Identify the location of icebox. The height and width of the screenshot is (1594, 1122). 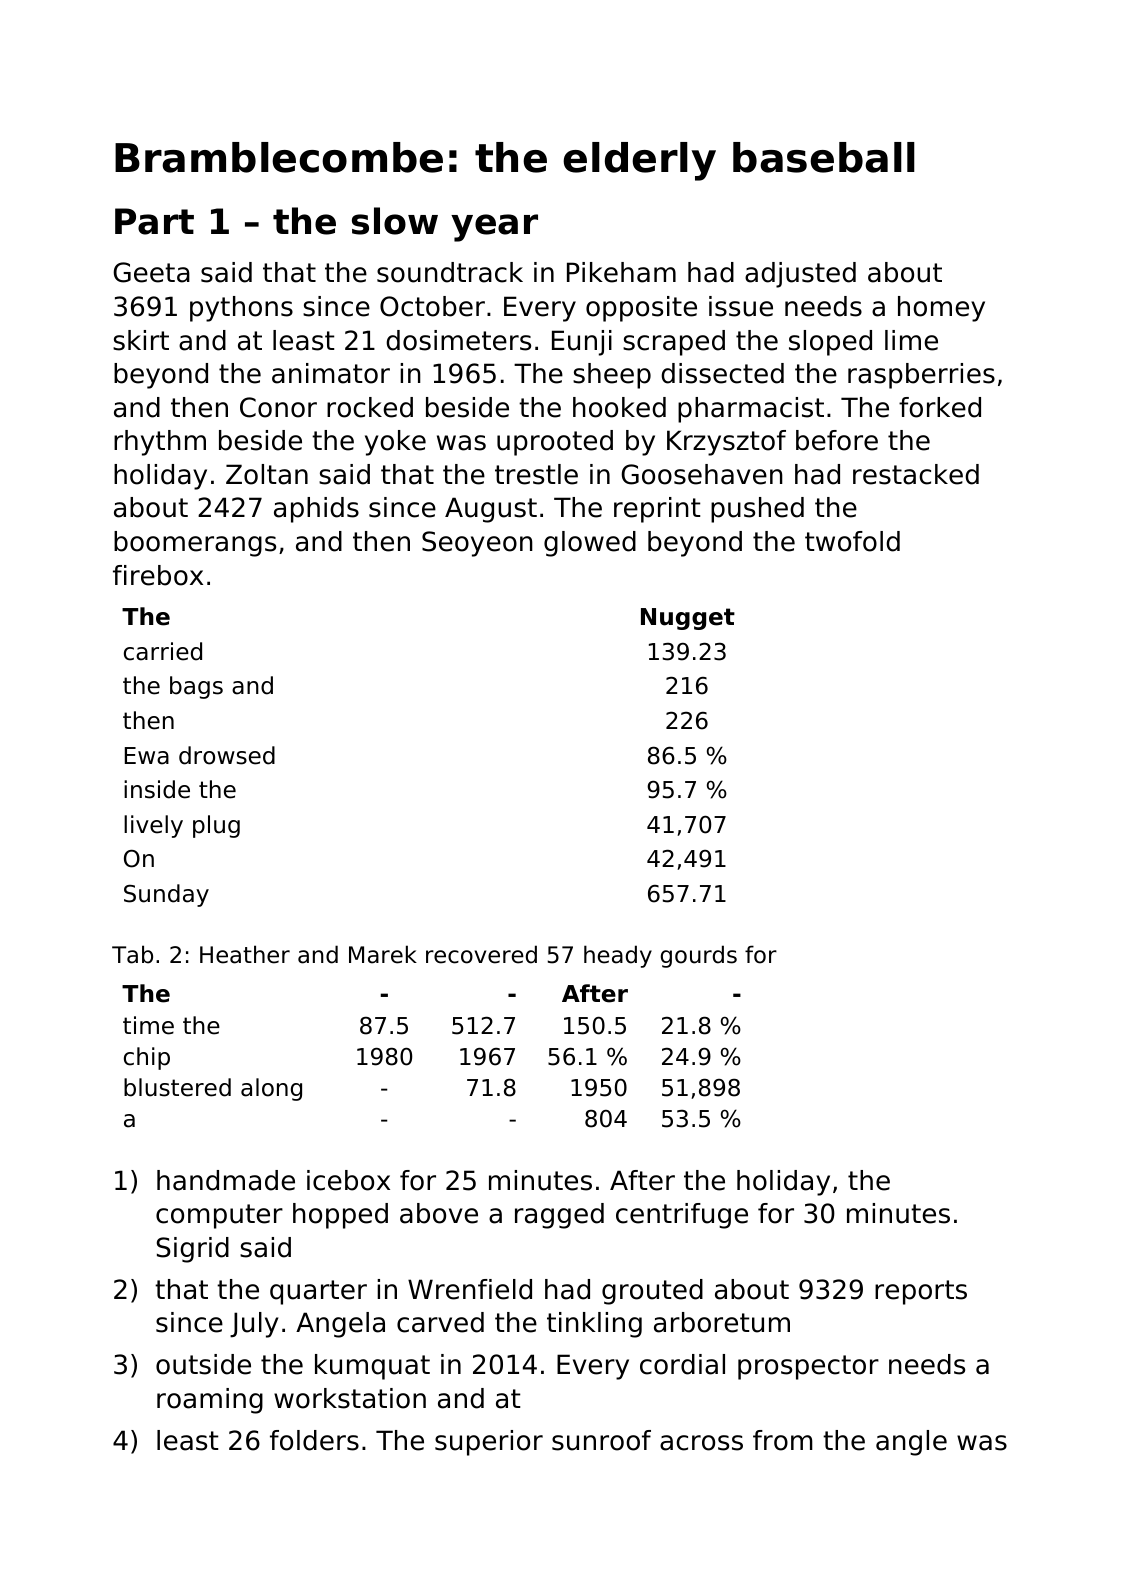
(348, 1180).
